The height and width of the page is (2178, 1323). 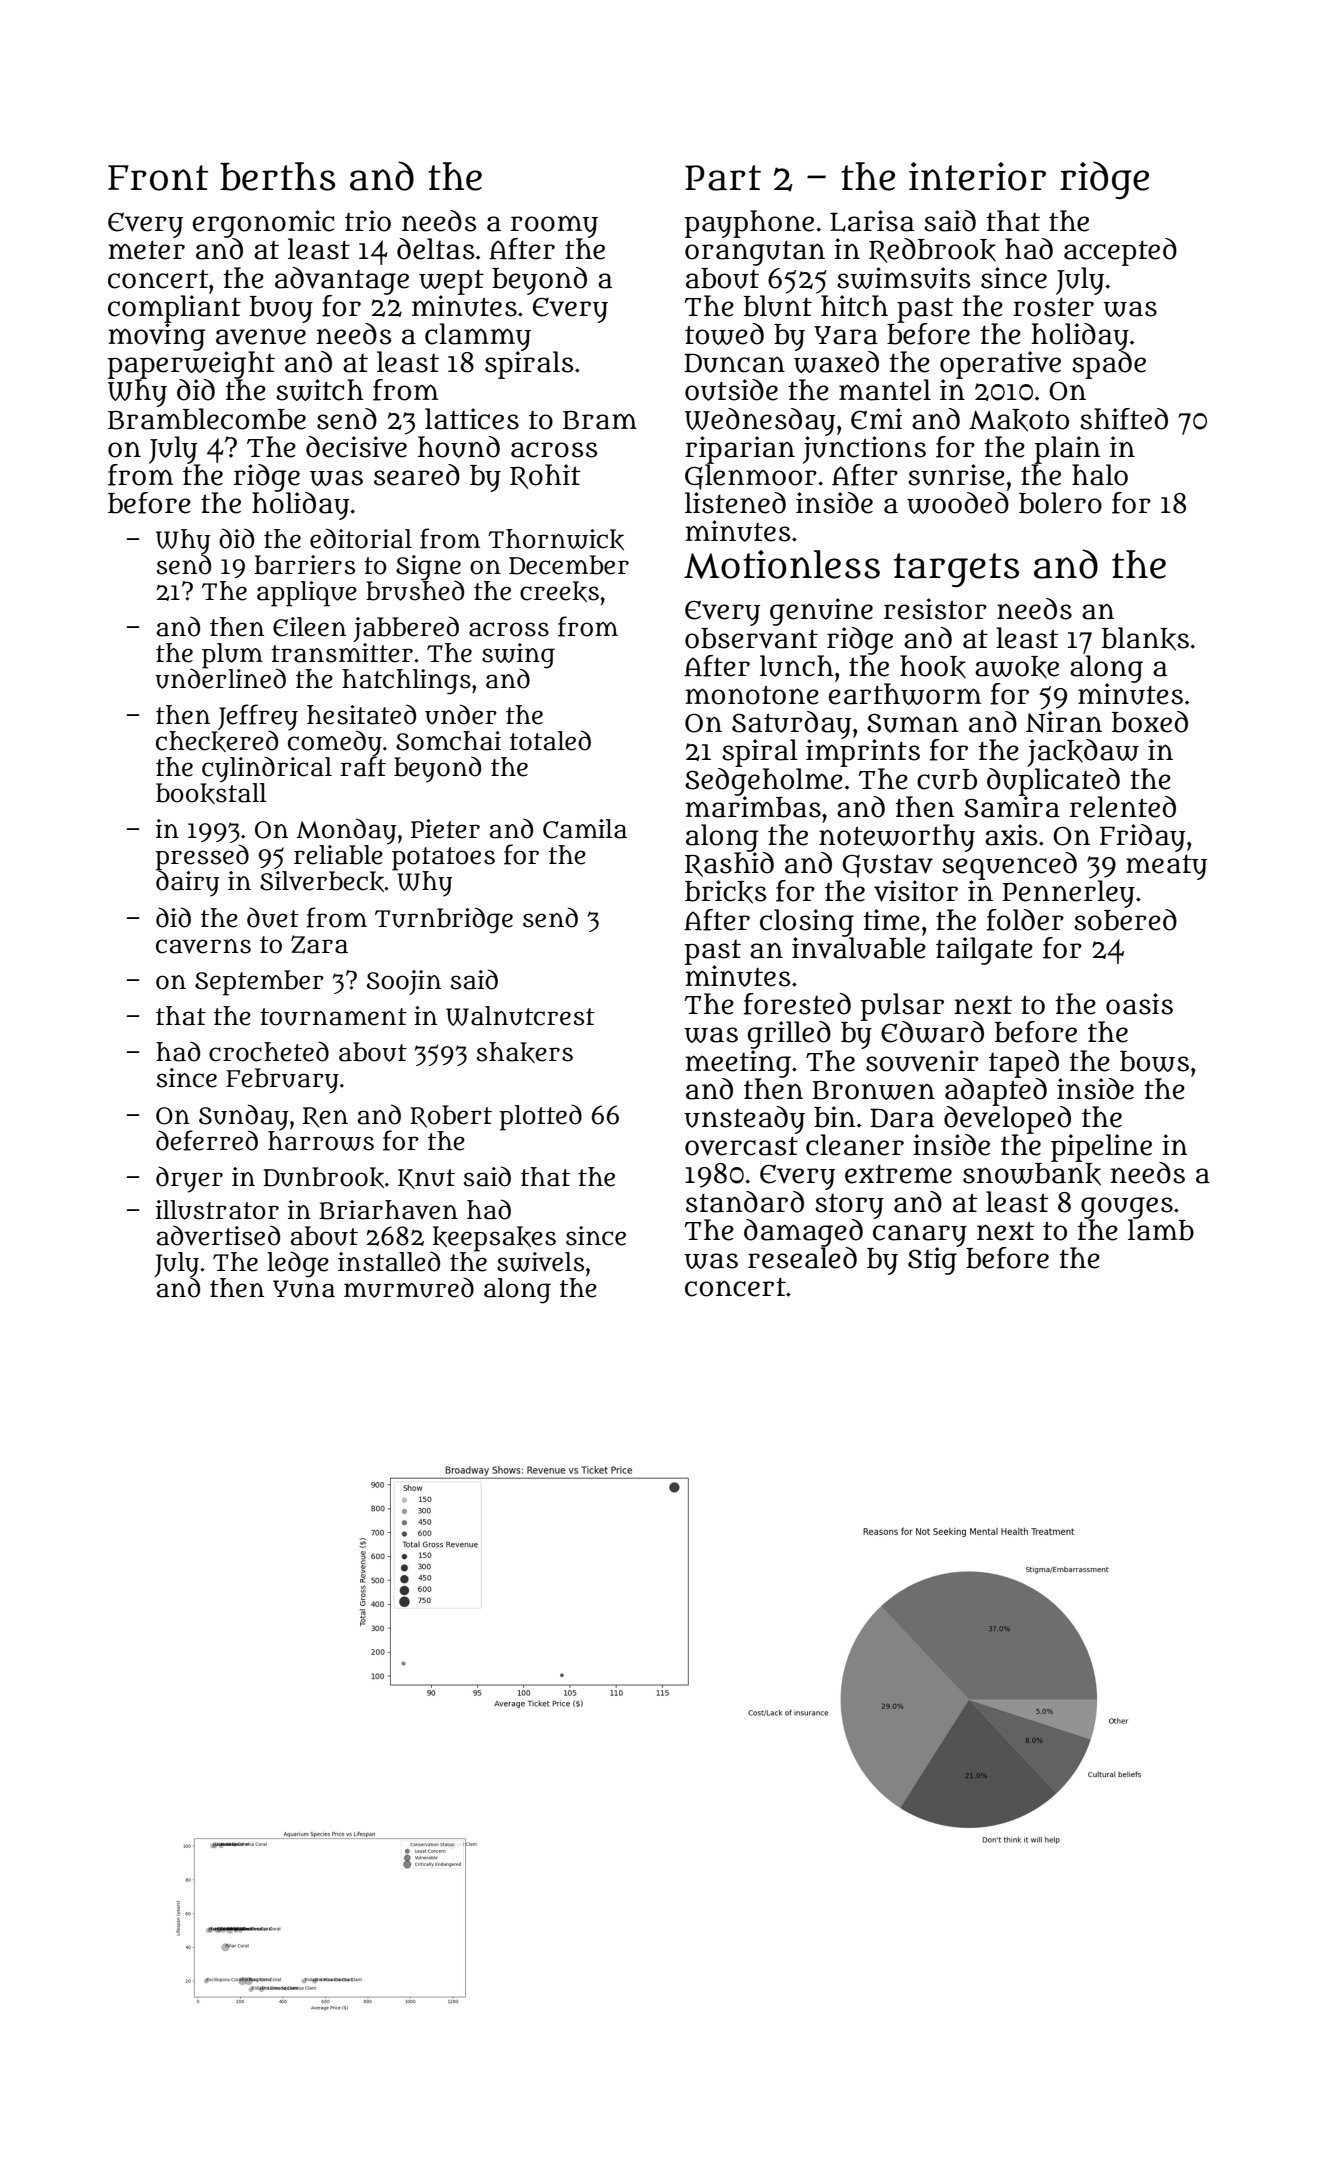 I want to click on advertised, so click(x=218, y=1235).
